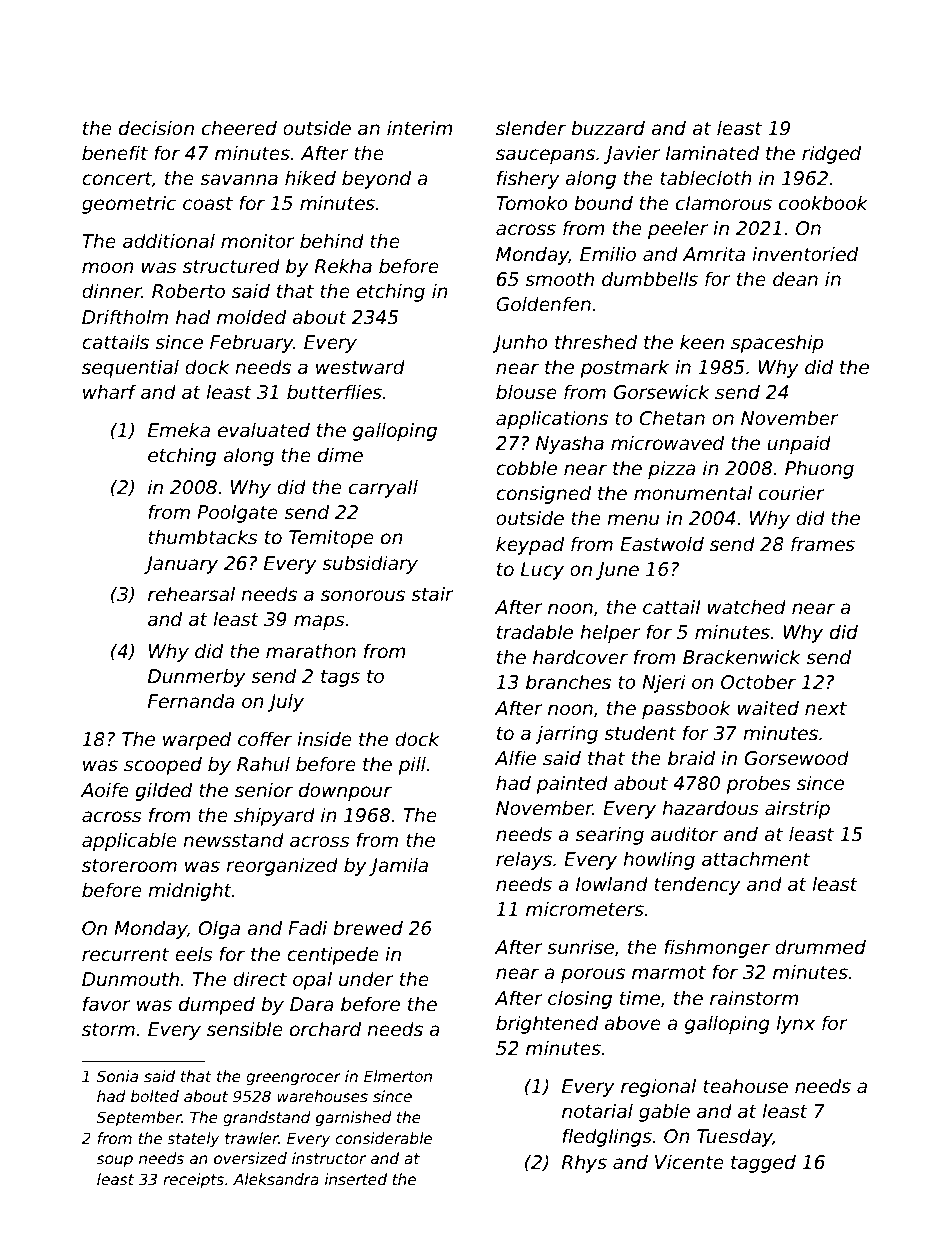  Describe the element at coordinates (831, 154) in the screenshot. I see `ridged` at that location.
